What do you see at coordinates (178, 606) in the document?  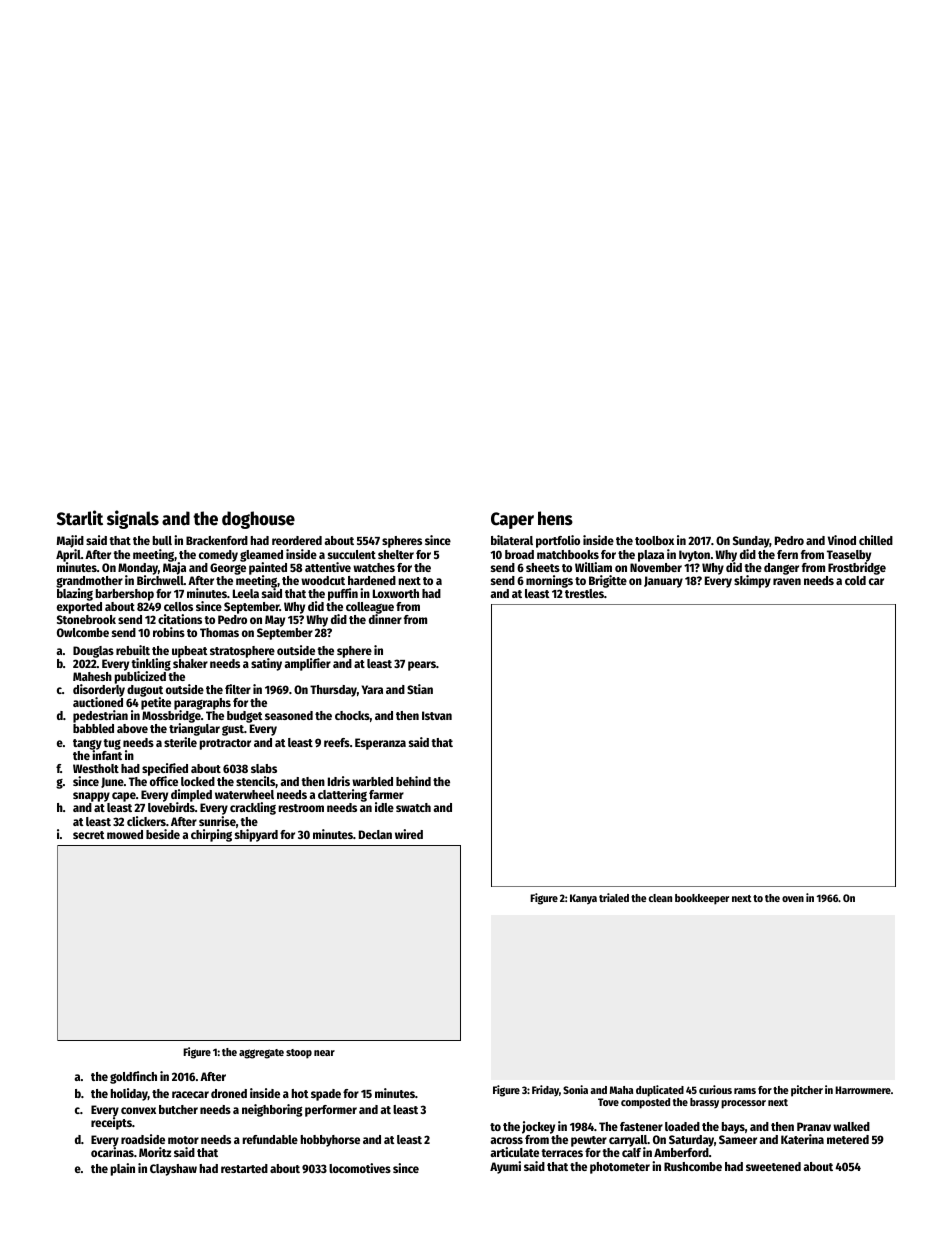 I see `cellos` at bounding box center [178, 606].
